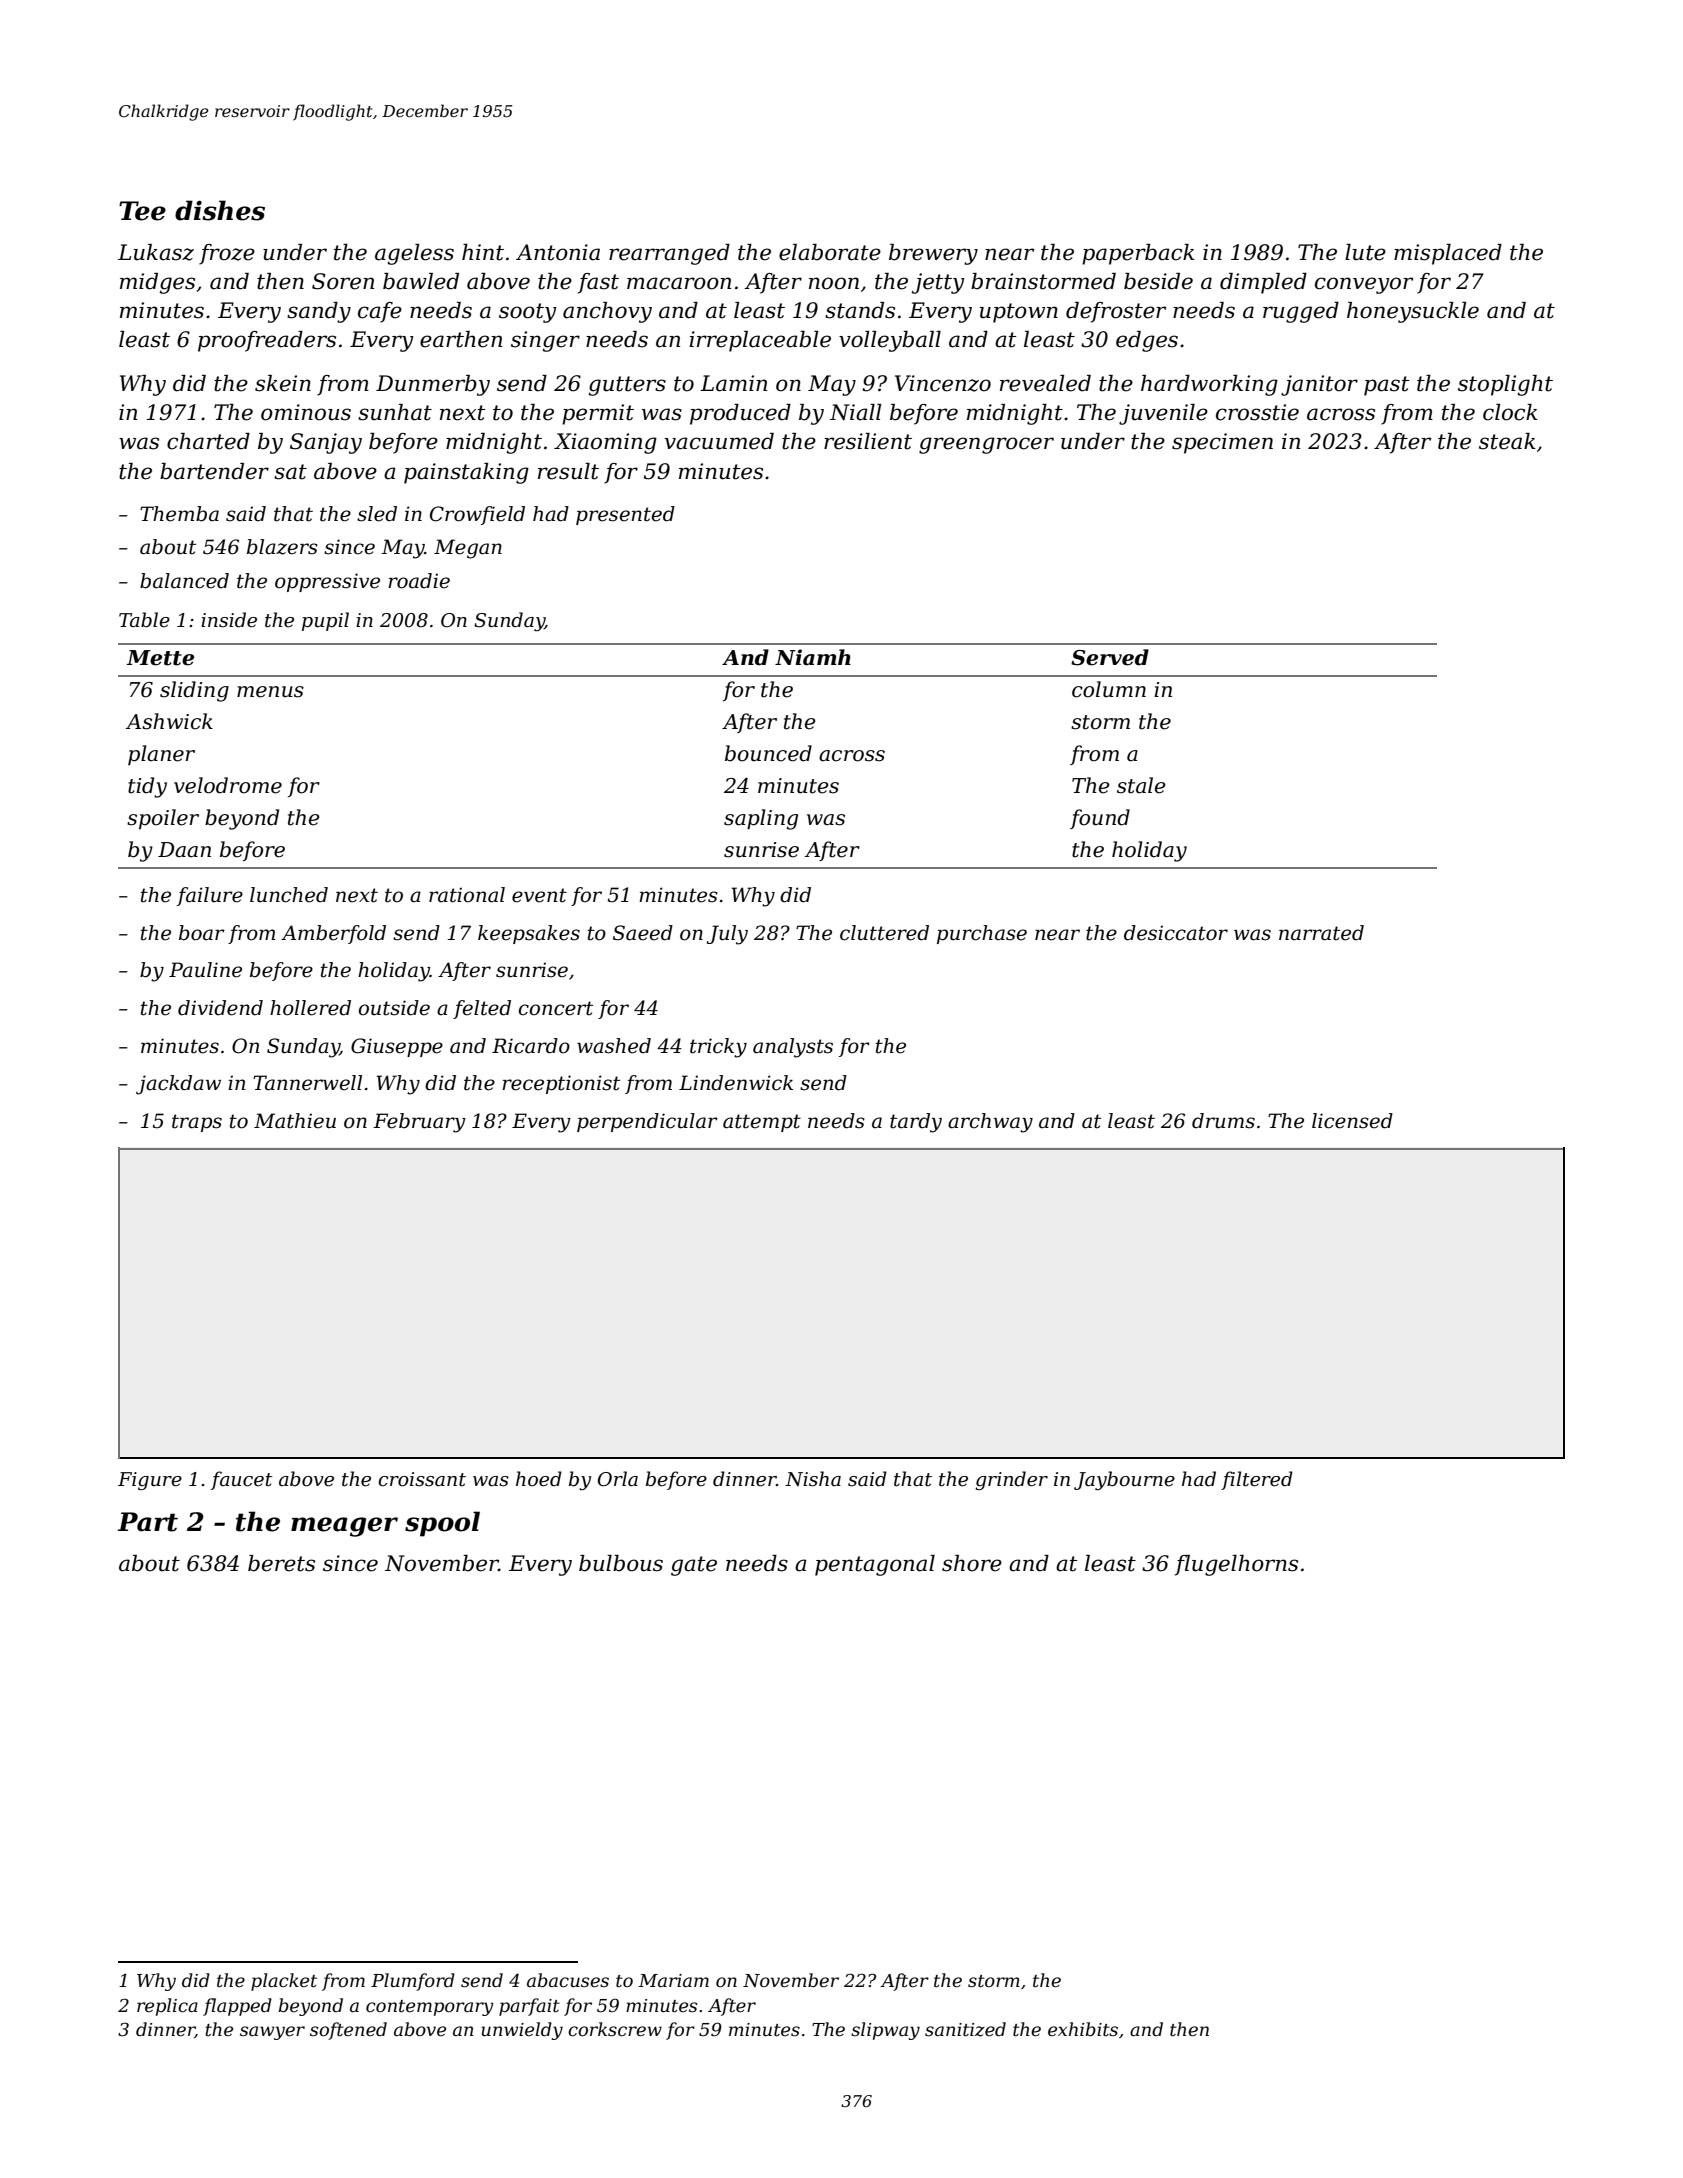 Image resolution: width=1683 pixels, height=2178 pixels. What do you see at coordinates (982, 934) in the screenshot?
I see `purchase` at bounding box center [982, 934].
